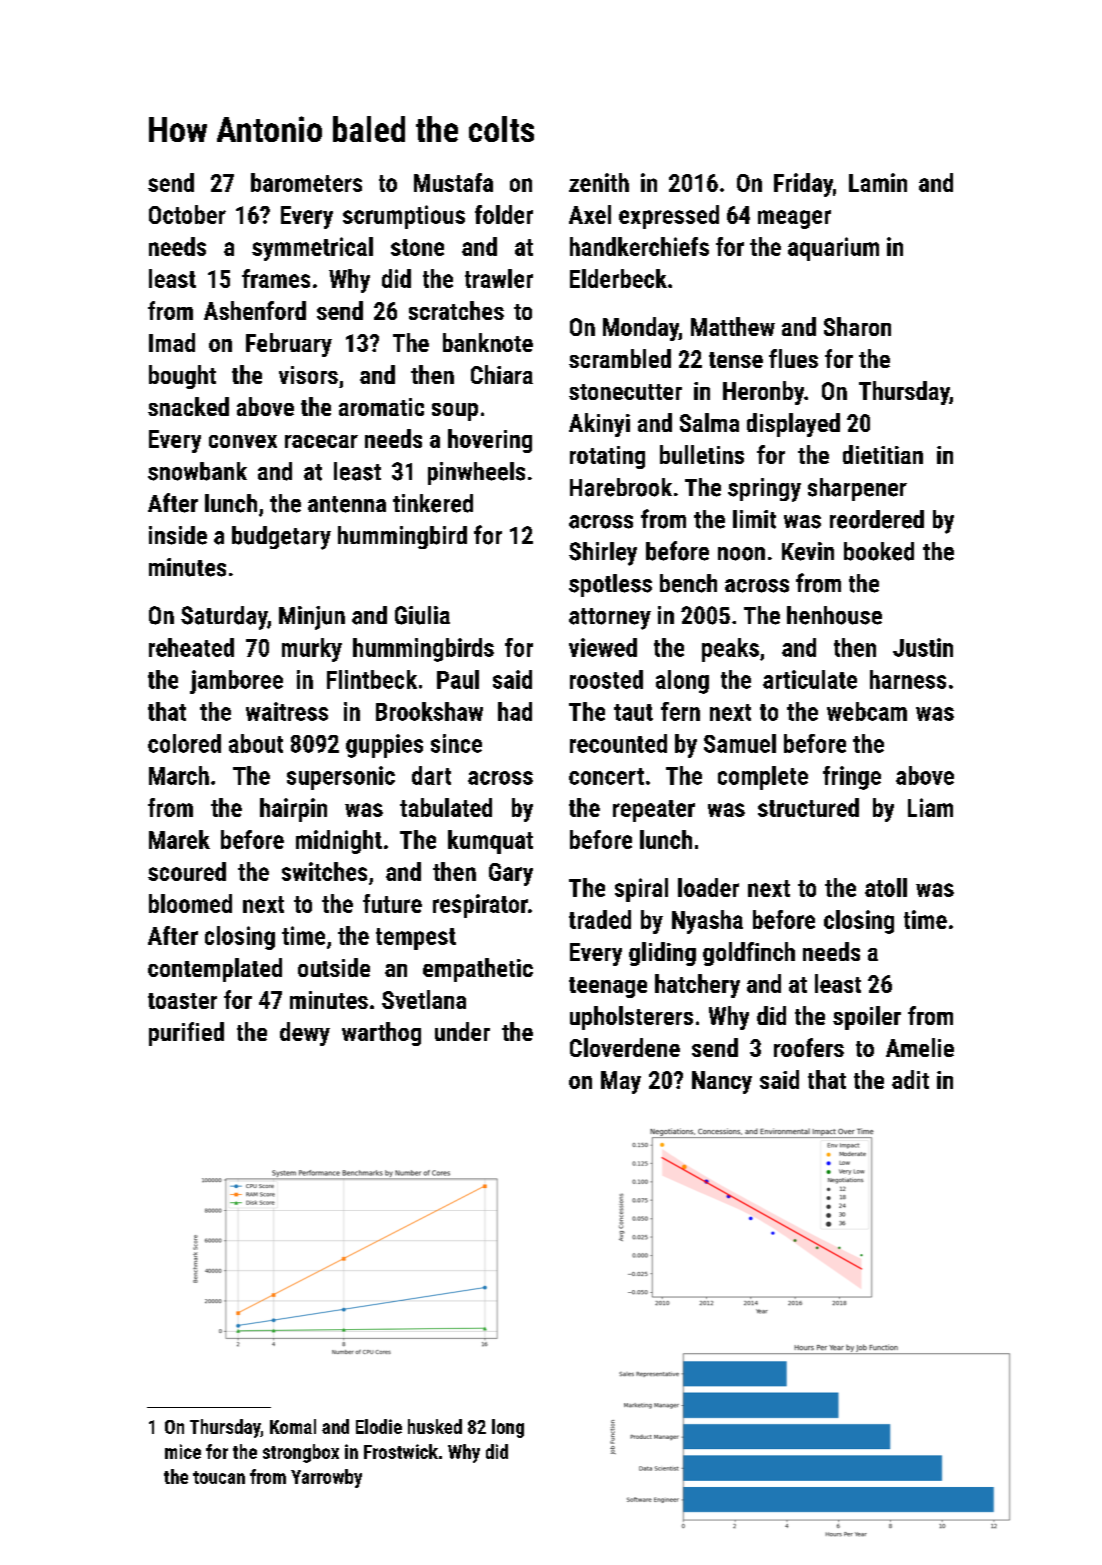 The width and height of the document is (1102, 1565). What do you see at coordinates (308, 375) in the document?
I see `visors` at bounding box center [308, 375].
